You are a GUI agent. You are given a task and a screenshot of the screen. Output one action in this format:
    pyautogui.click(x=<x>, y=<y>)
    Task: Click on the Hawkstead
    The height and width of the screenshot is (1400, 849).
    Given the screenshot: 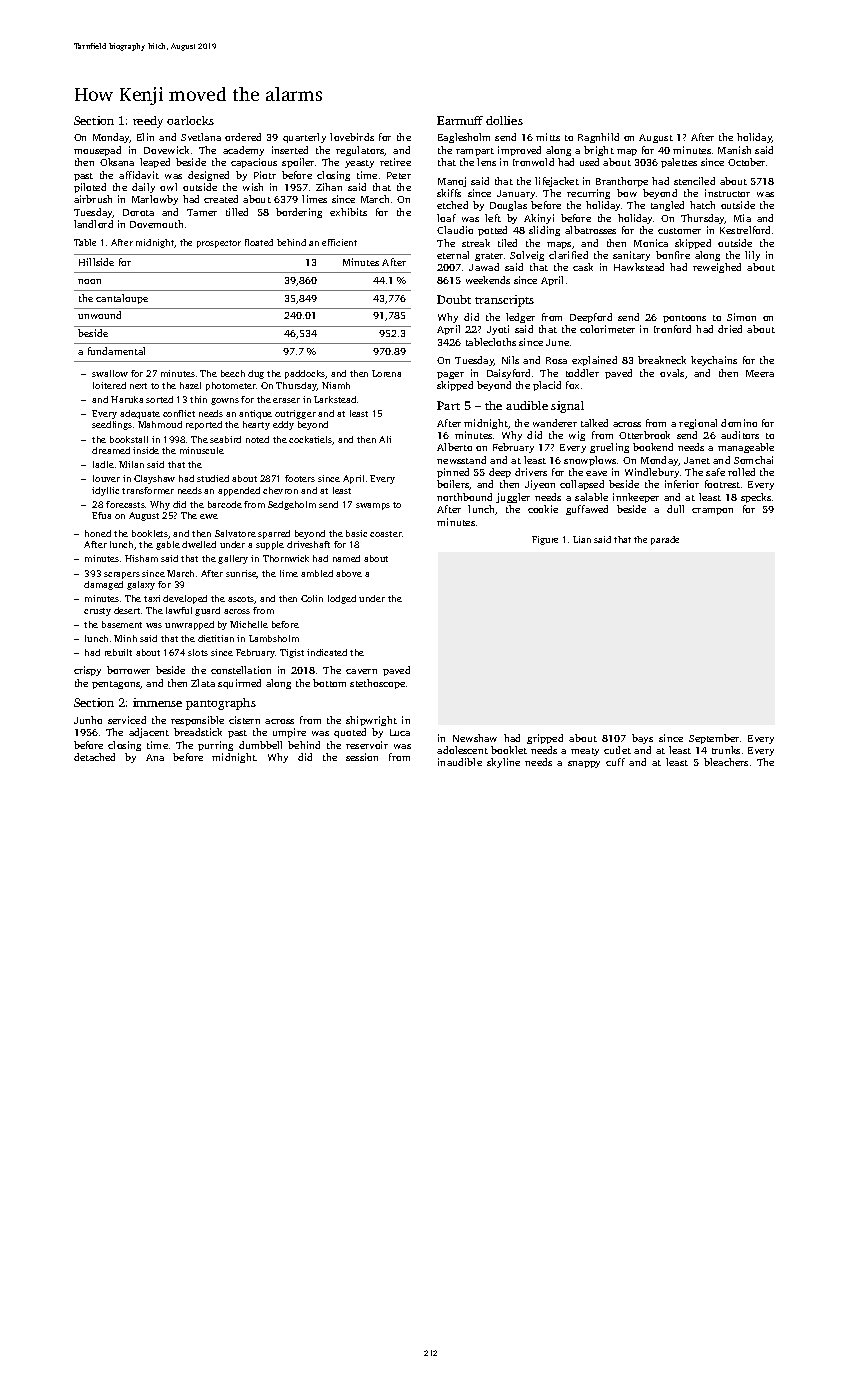 What is the action you would take?
    pyautogui.click(x=639, y=267)
